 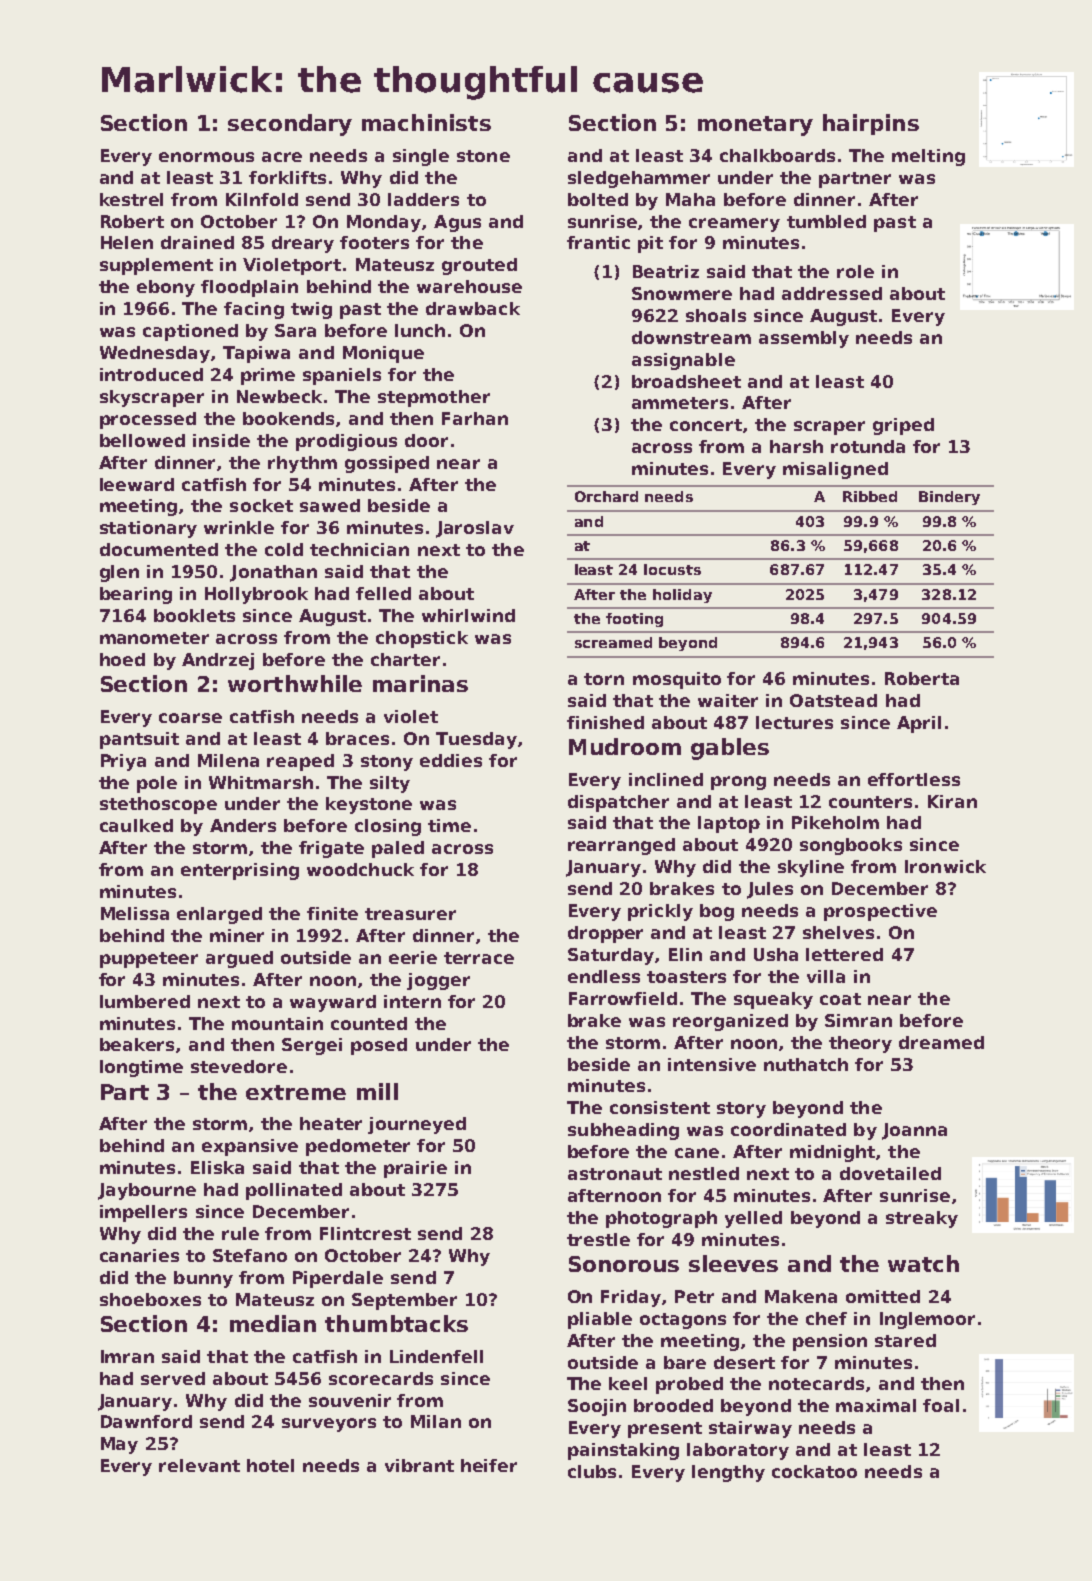 What do you see at coordinates (426, 122) in the image?
I see `machinists` at bounding box center [426, 122].
